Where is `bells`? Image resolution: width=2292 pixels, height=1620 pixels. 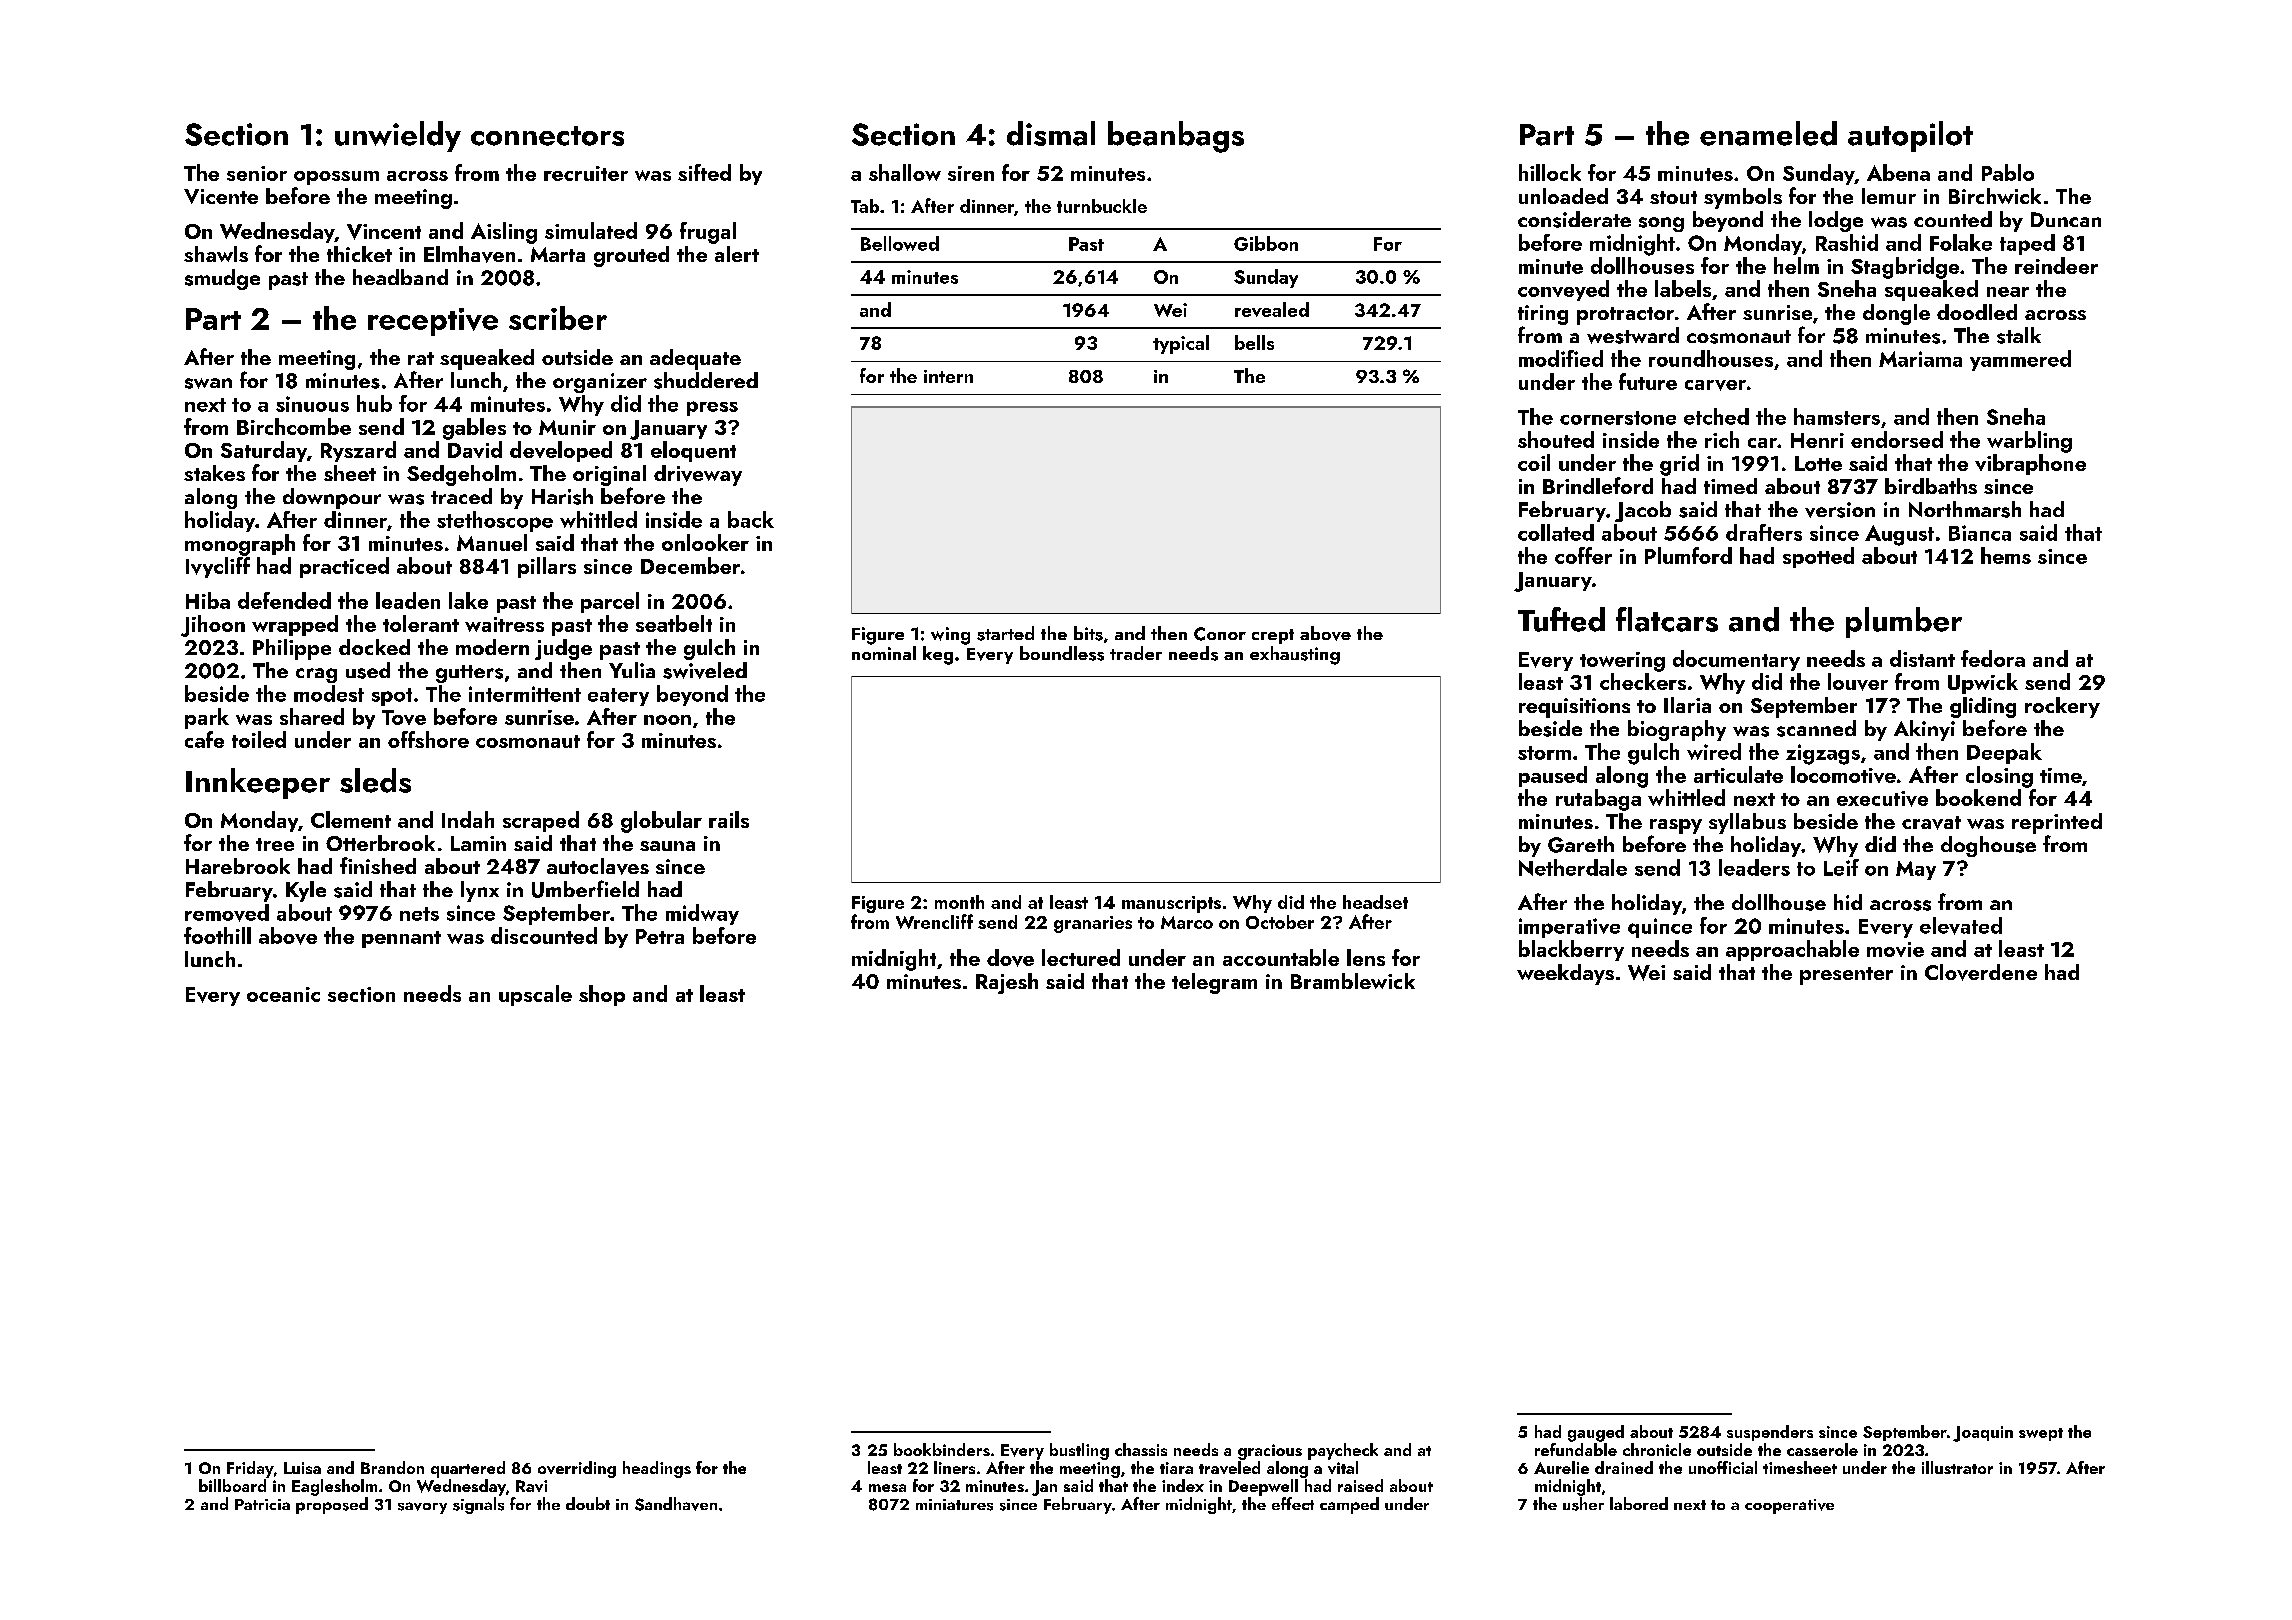 bells is located at coordinates (1254, 342).
